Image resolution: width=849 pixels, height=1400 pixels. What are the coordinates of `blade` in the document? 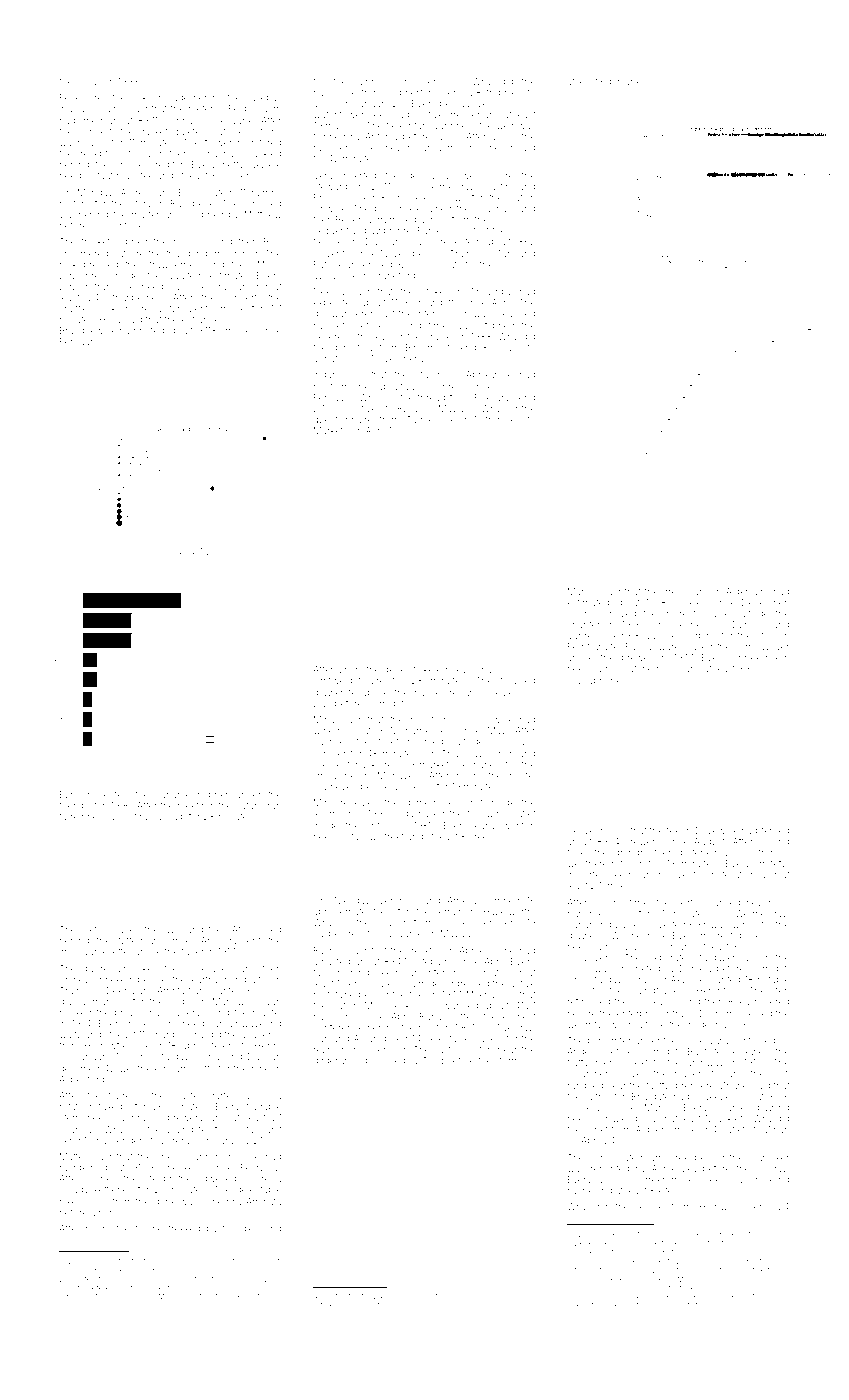 It's located at (177, 97).
